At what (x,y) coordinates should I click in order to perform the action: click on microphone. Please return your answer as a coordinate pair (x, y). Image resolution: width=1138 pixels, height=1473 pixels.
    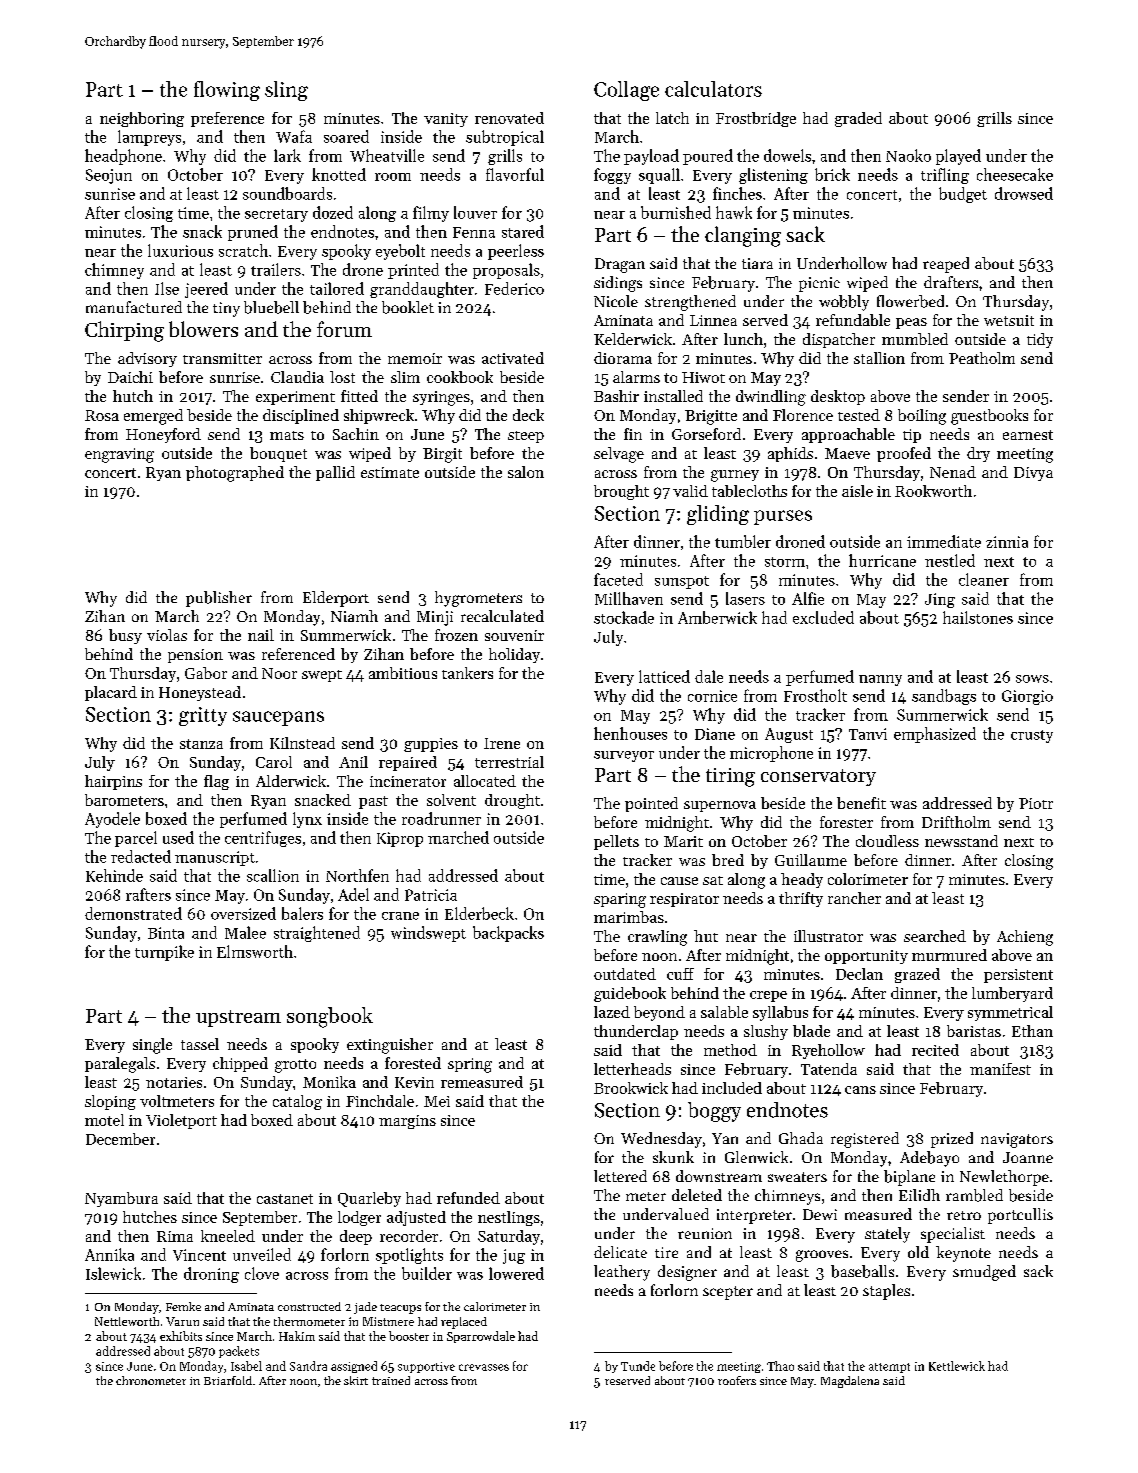
    Looking at the image, I should click on (771, 754).
